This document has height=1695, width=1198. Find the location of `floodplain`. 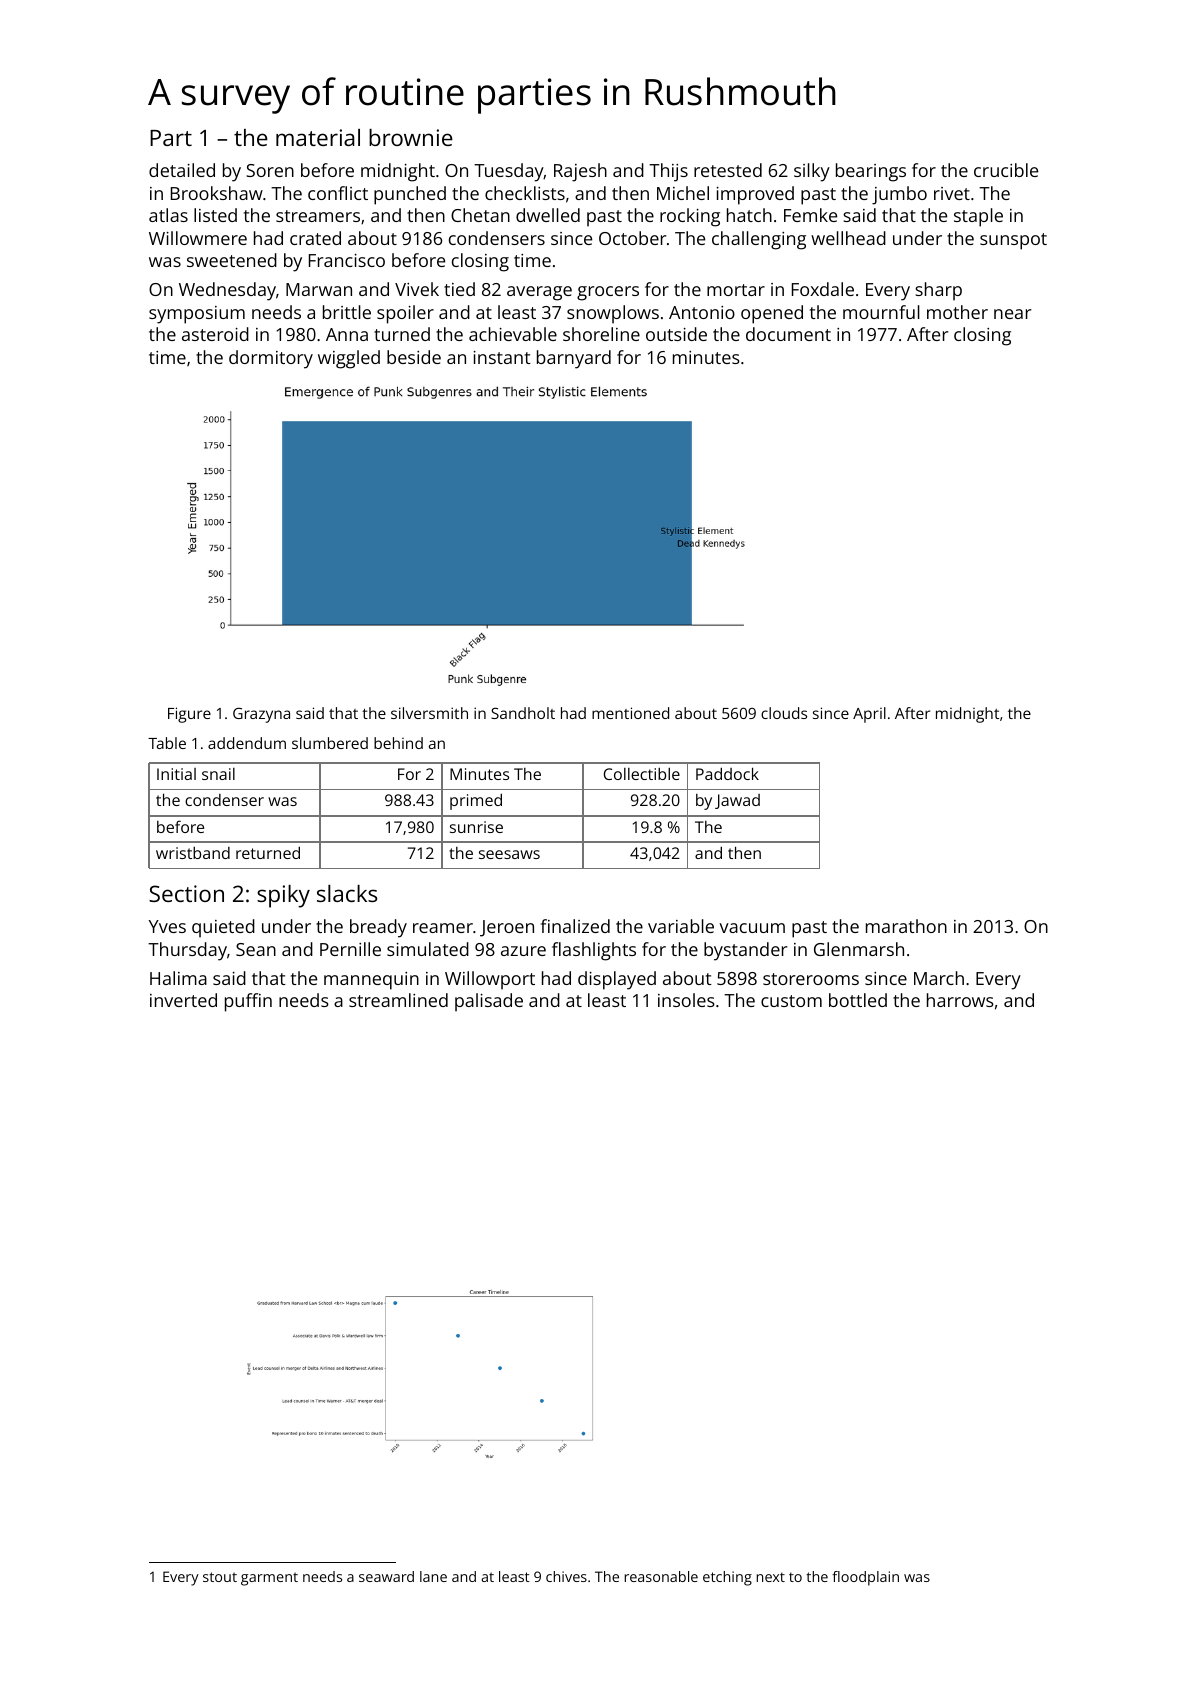

floodplain is located at coordinates (865, 1578).
